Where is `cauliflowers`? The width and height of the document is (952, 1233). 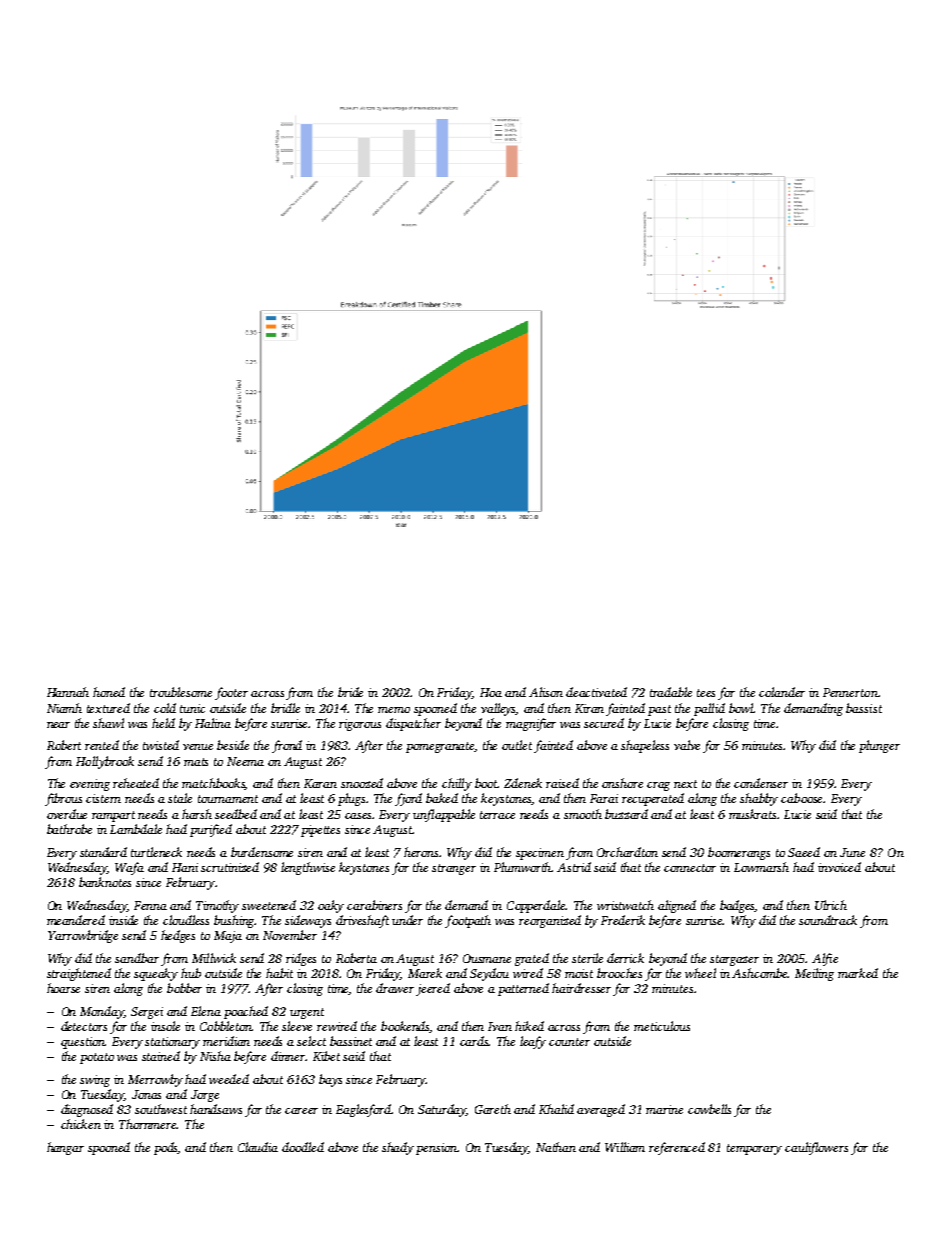 cauliflowers is located at coordinates (816, 1148).
